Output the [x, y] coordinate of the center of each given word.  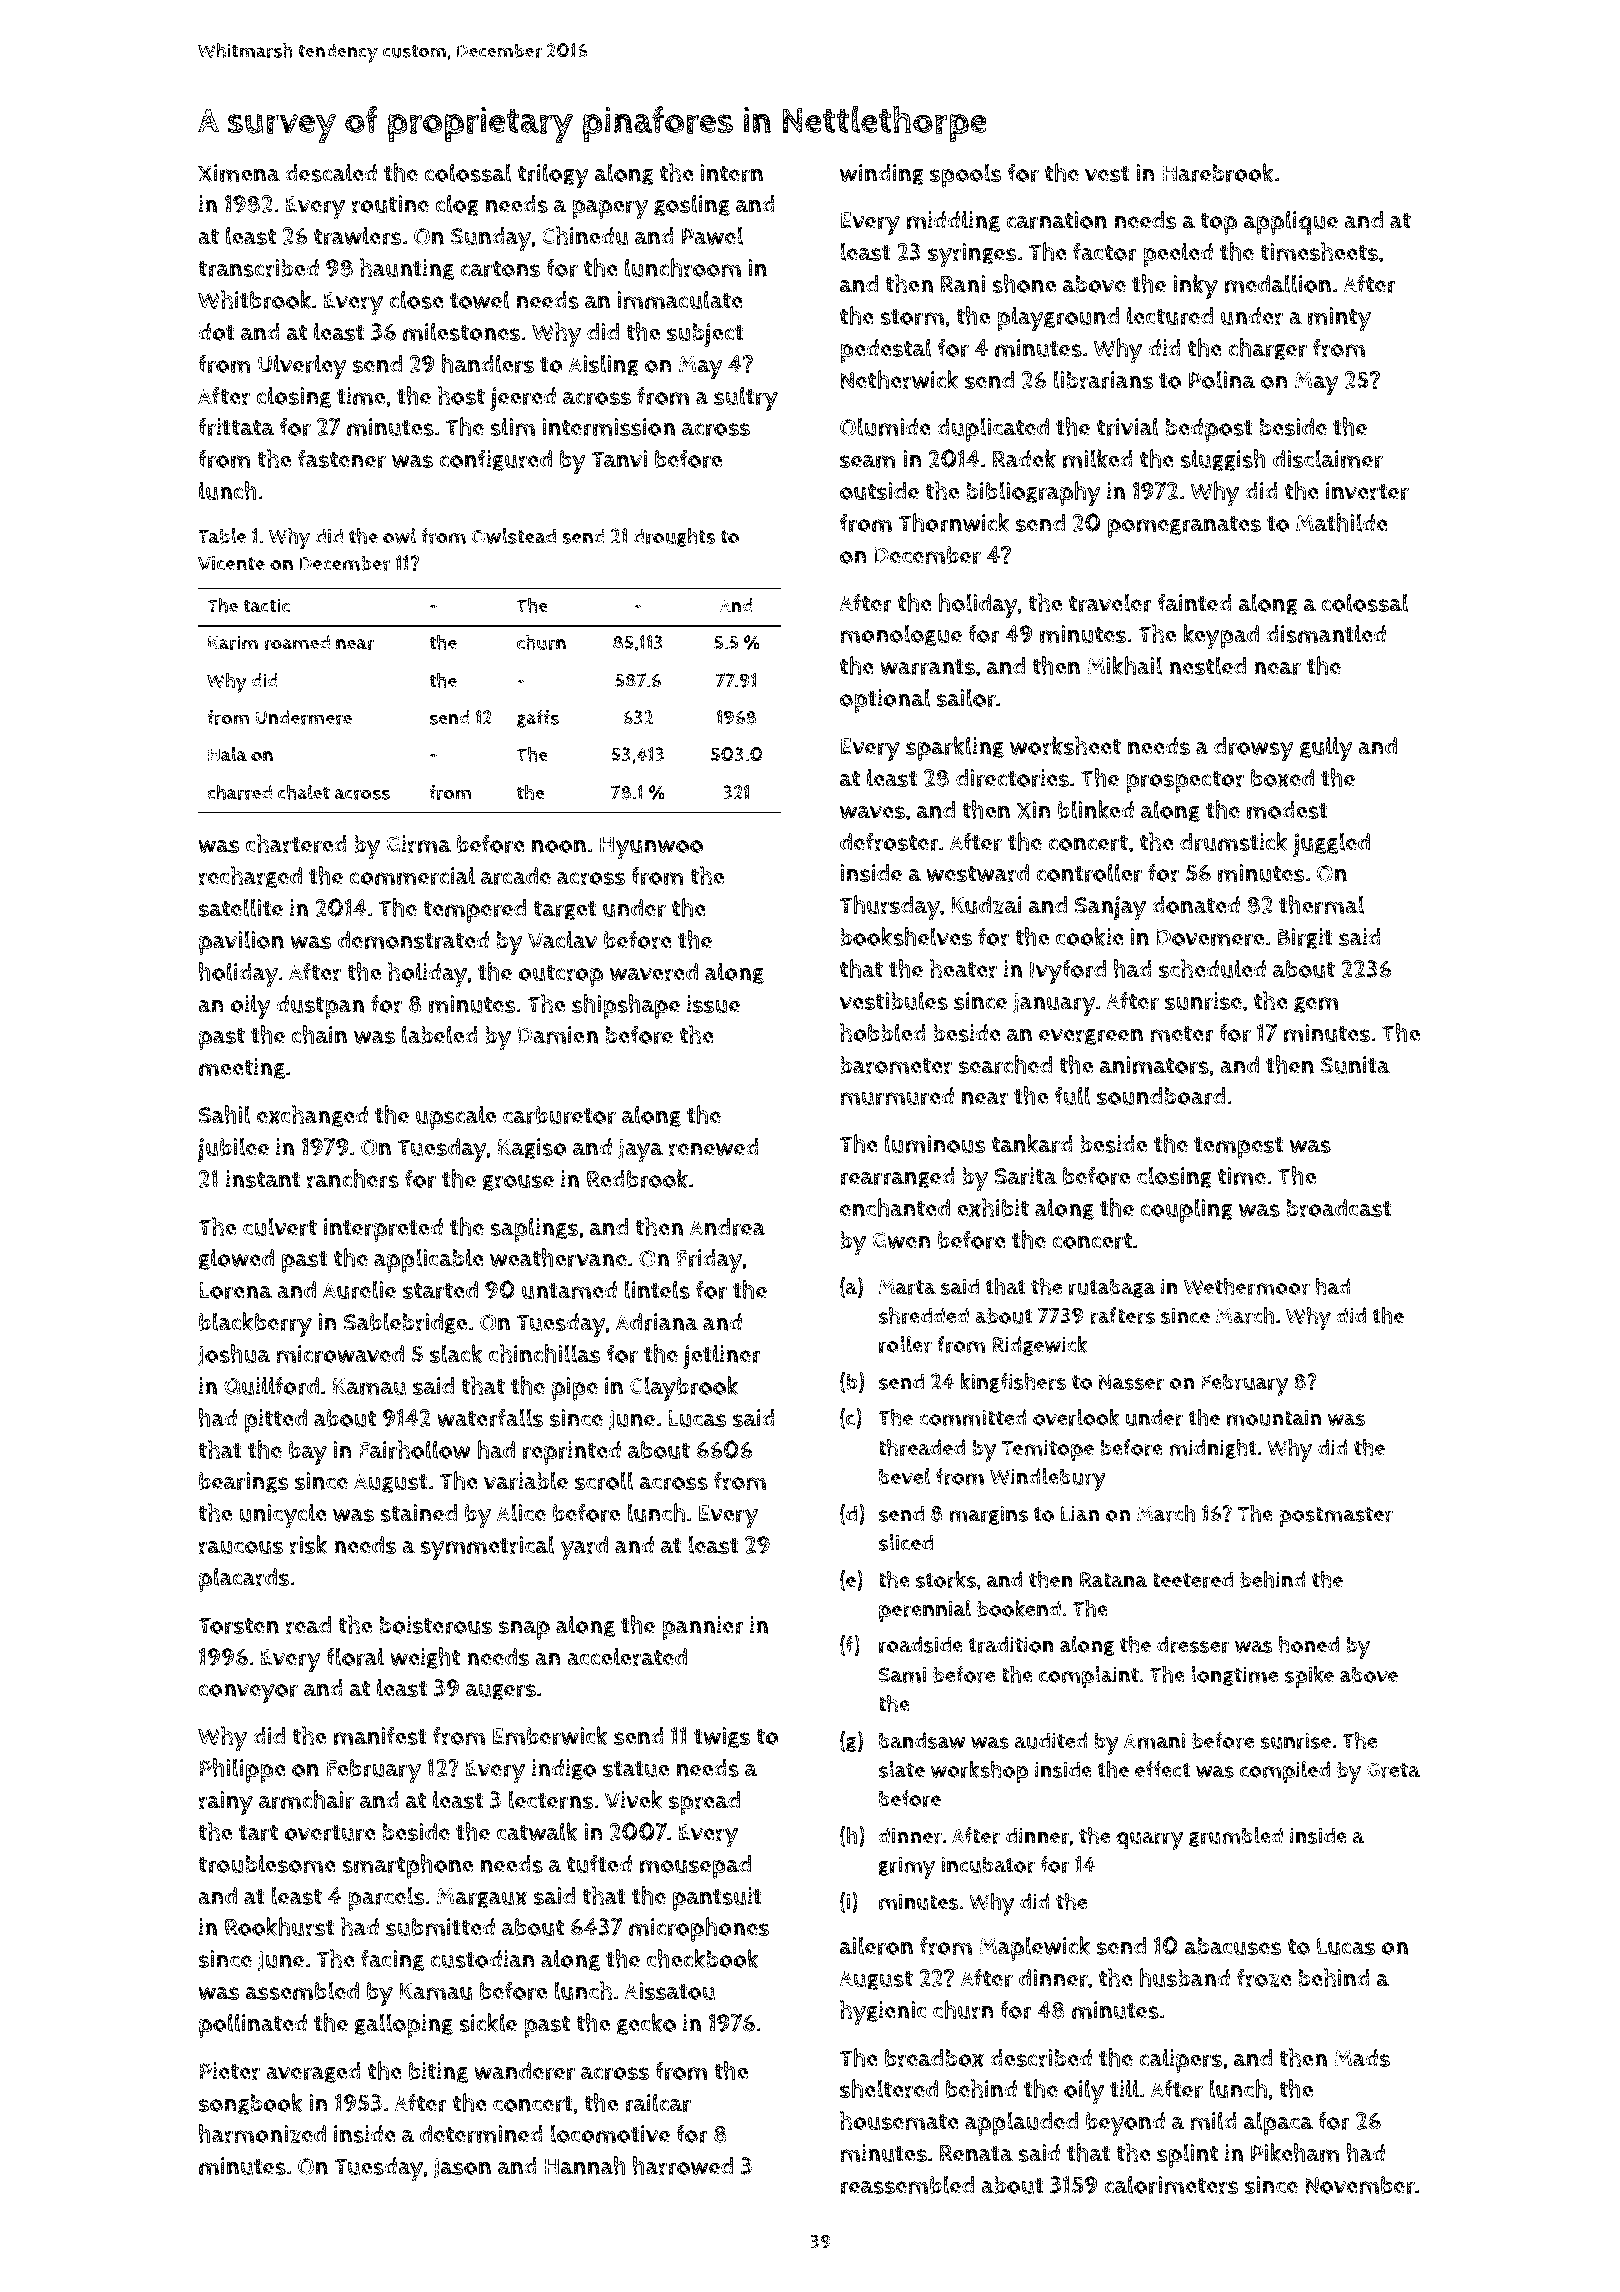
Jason [462, 2168]
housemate [899, 2120]
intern [732, 173]
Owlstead [513, 536]
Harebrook [1218, 172]
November [1360, 2185]
